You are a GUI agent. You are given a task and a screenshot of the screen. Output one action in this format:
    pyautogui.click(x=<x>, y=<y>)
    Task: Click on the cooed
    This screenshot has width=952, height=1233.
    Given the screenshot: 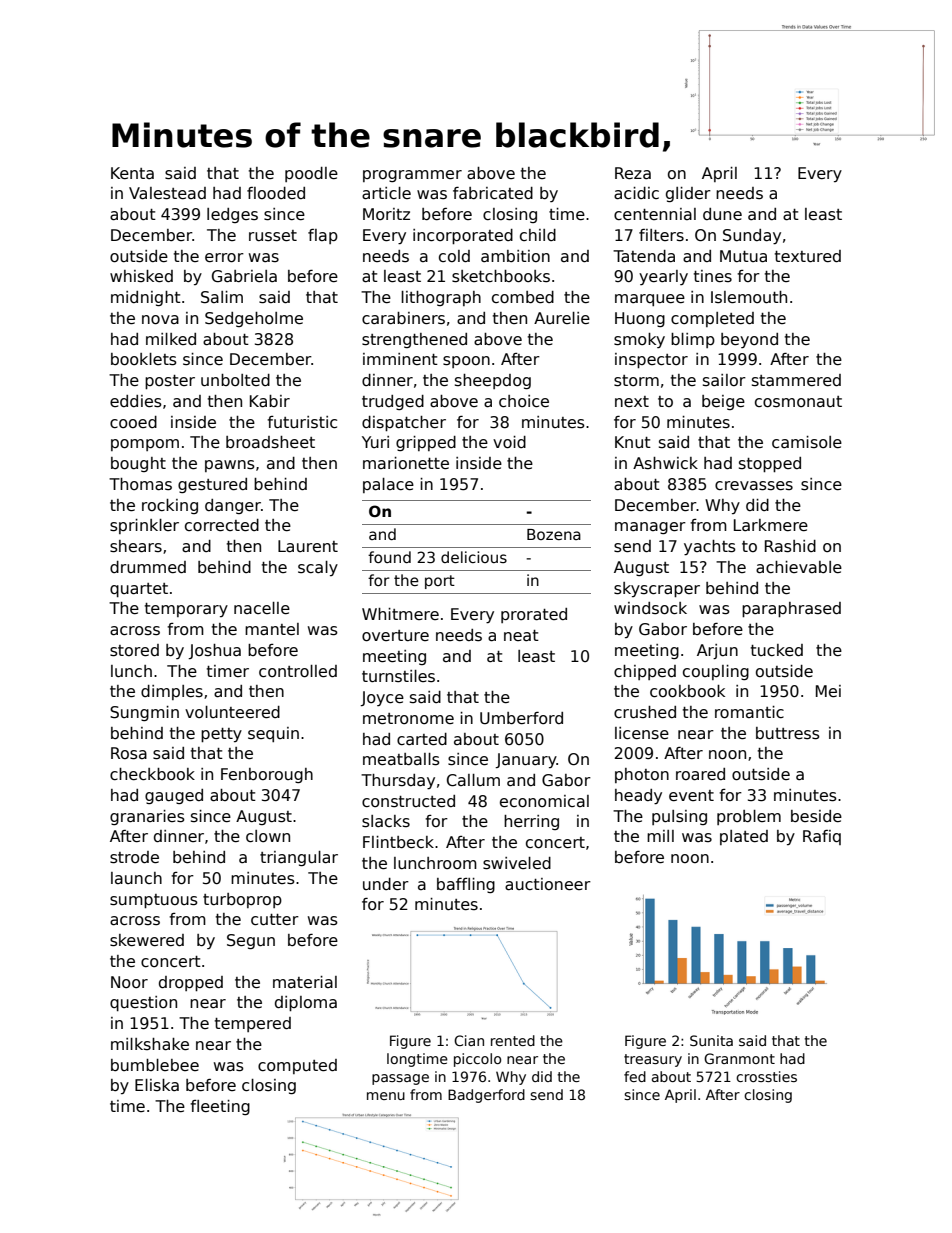 What is the action you would take?
    pyautogui.click(x=133, y=422)
